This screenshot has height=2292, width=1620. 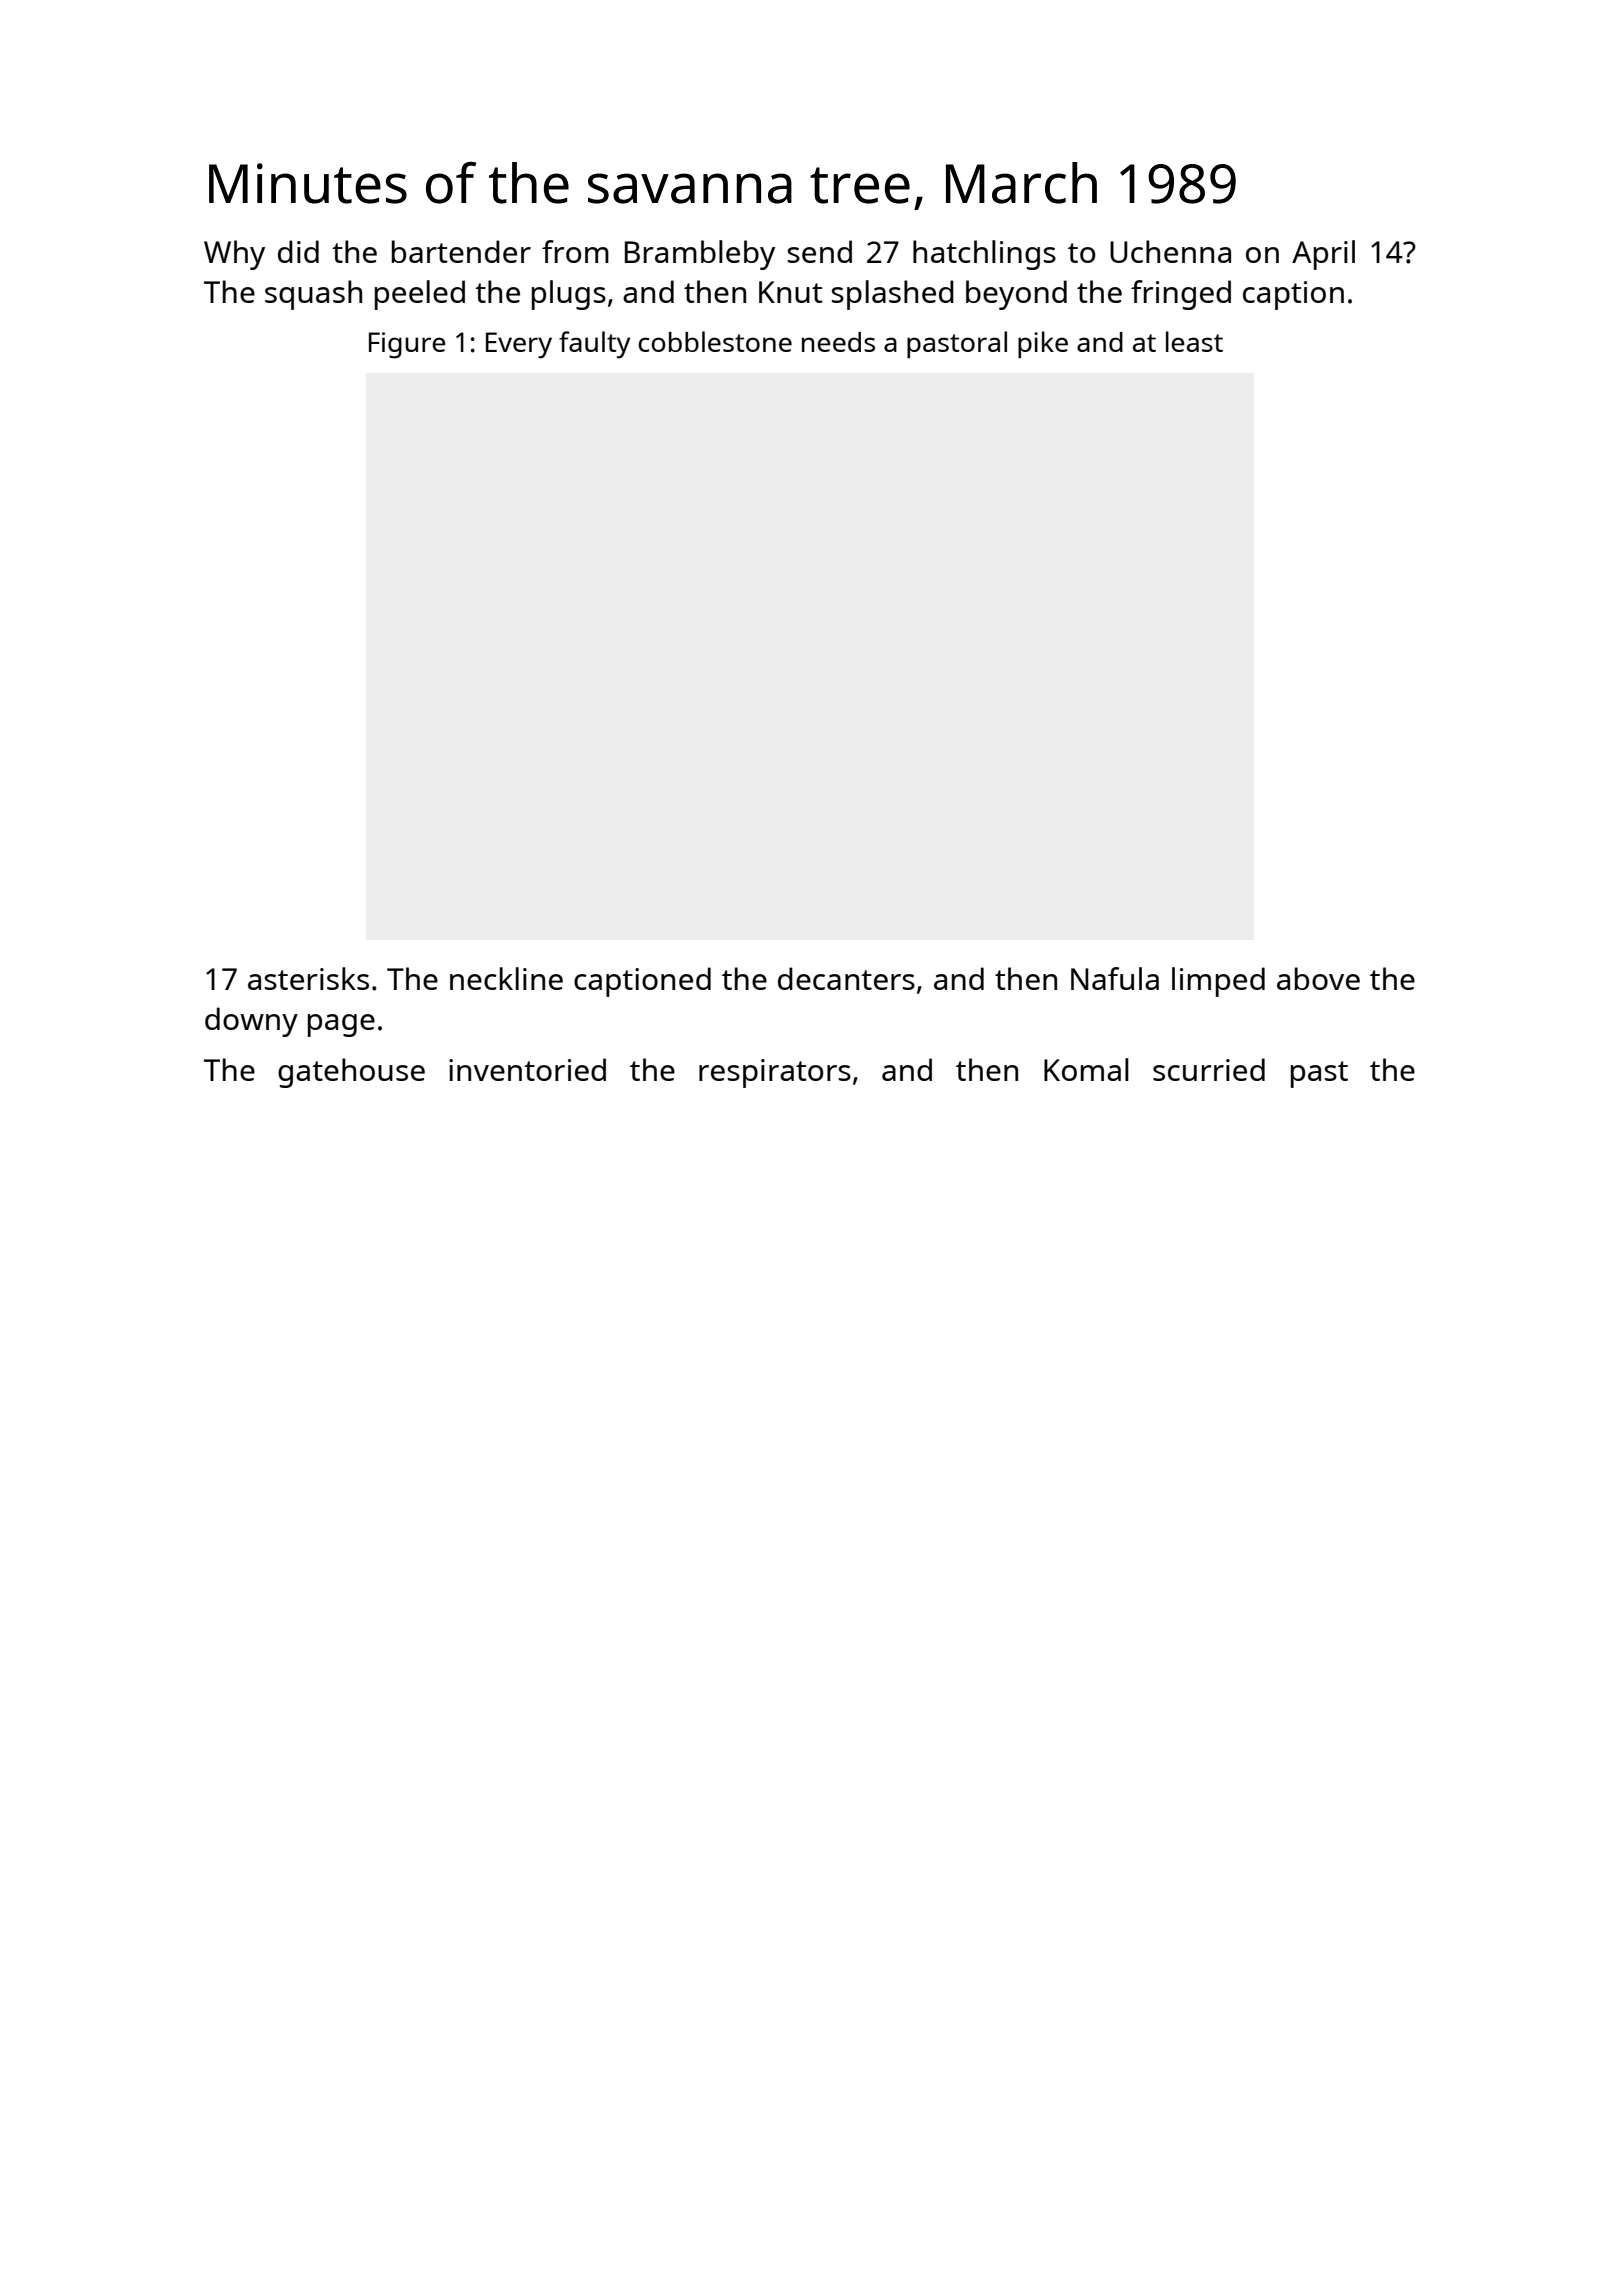 I want to click on decanters, so click(x=846, y=978).
